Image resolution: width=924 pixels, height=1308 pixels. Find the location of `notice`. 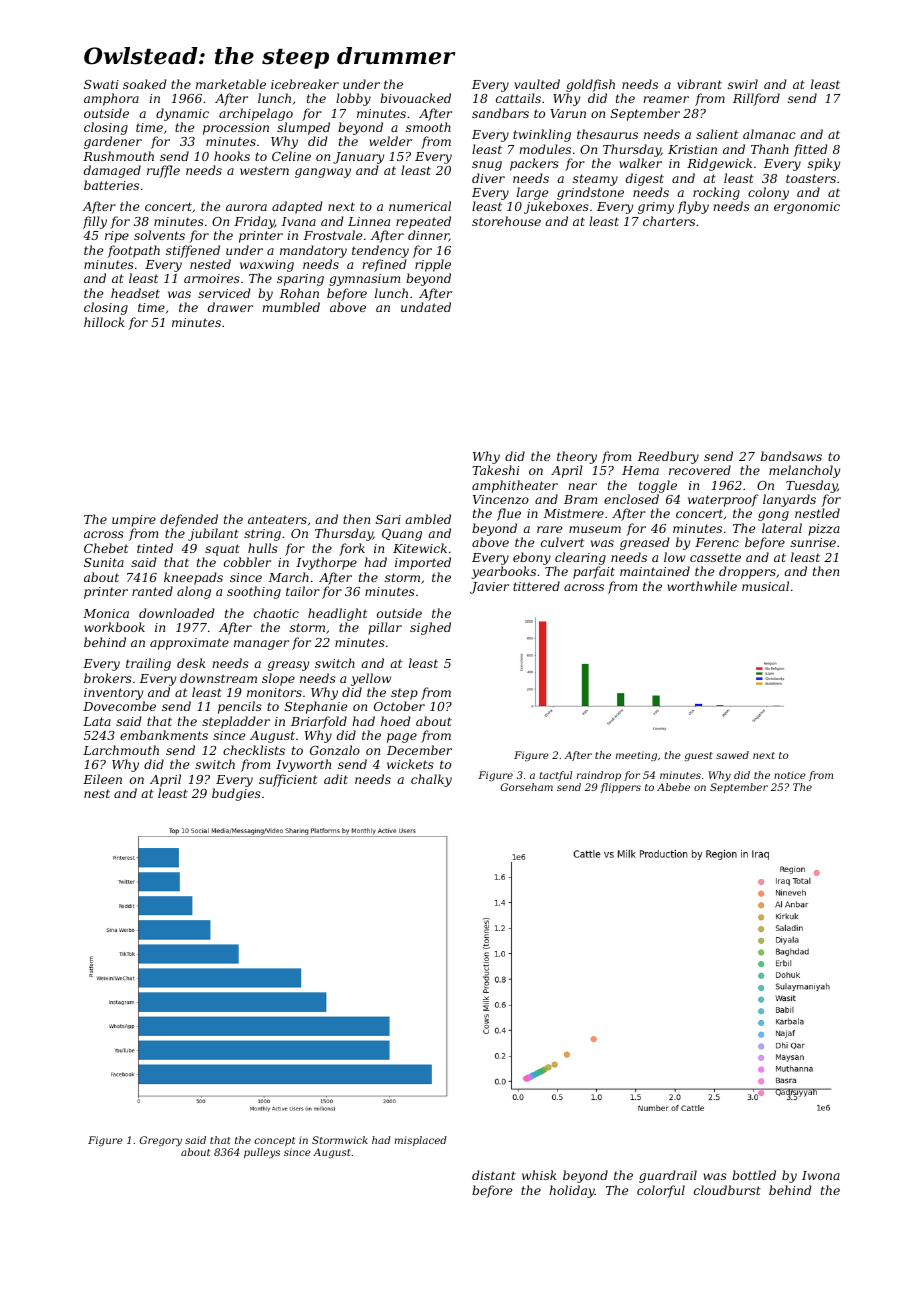

notice is located at coordinates (790, 775).
